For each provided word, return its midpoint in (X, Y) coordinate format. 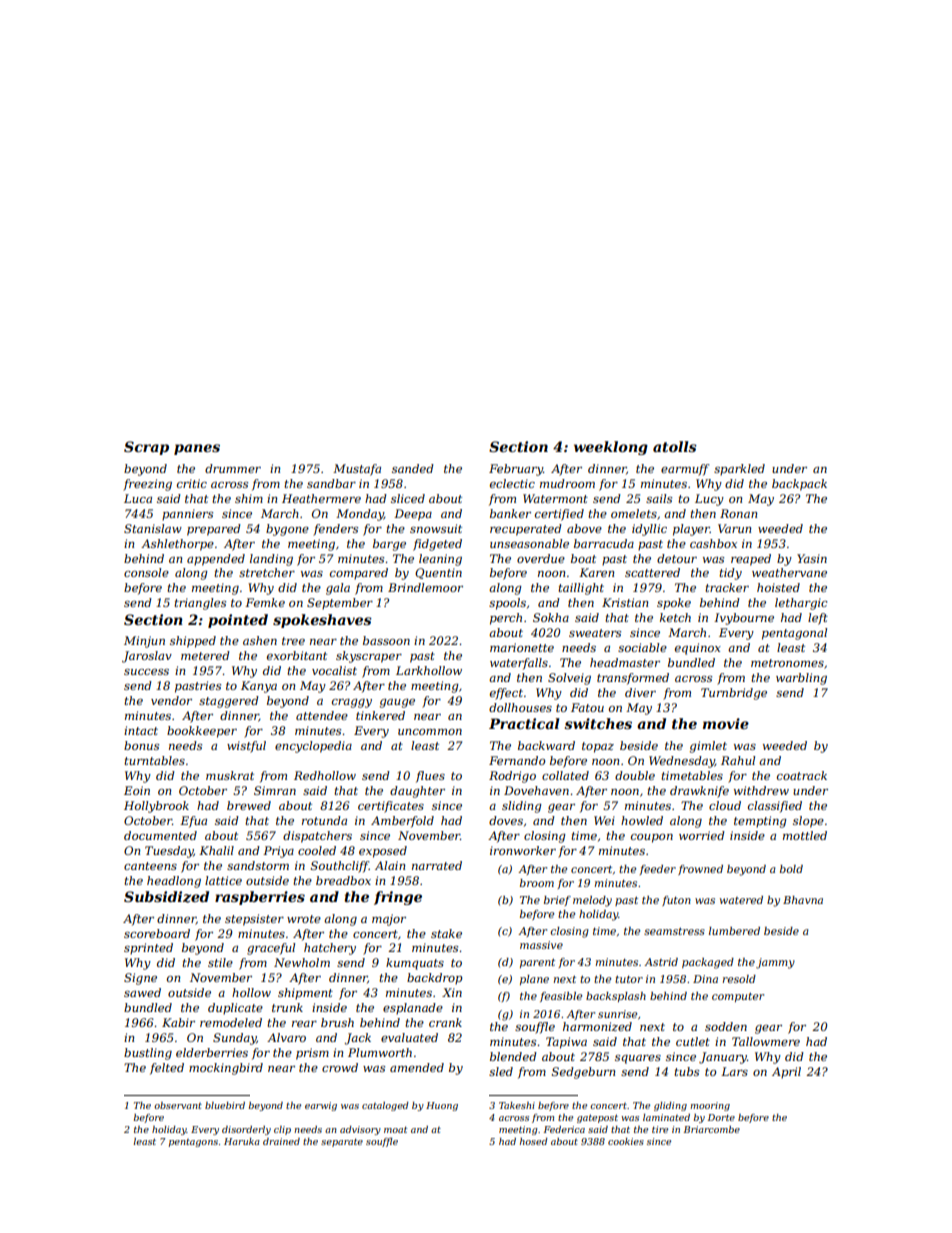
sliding (522, 807)
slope (808, 822)
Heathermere (321, 498)
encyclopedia (313, 747)
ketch (675, 617)
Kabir (178, 1022)
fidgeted (437, 545)
